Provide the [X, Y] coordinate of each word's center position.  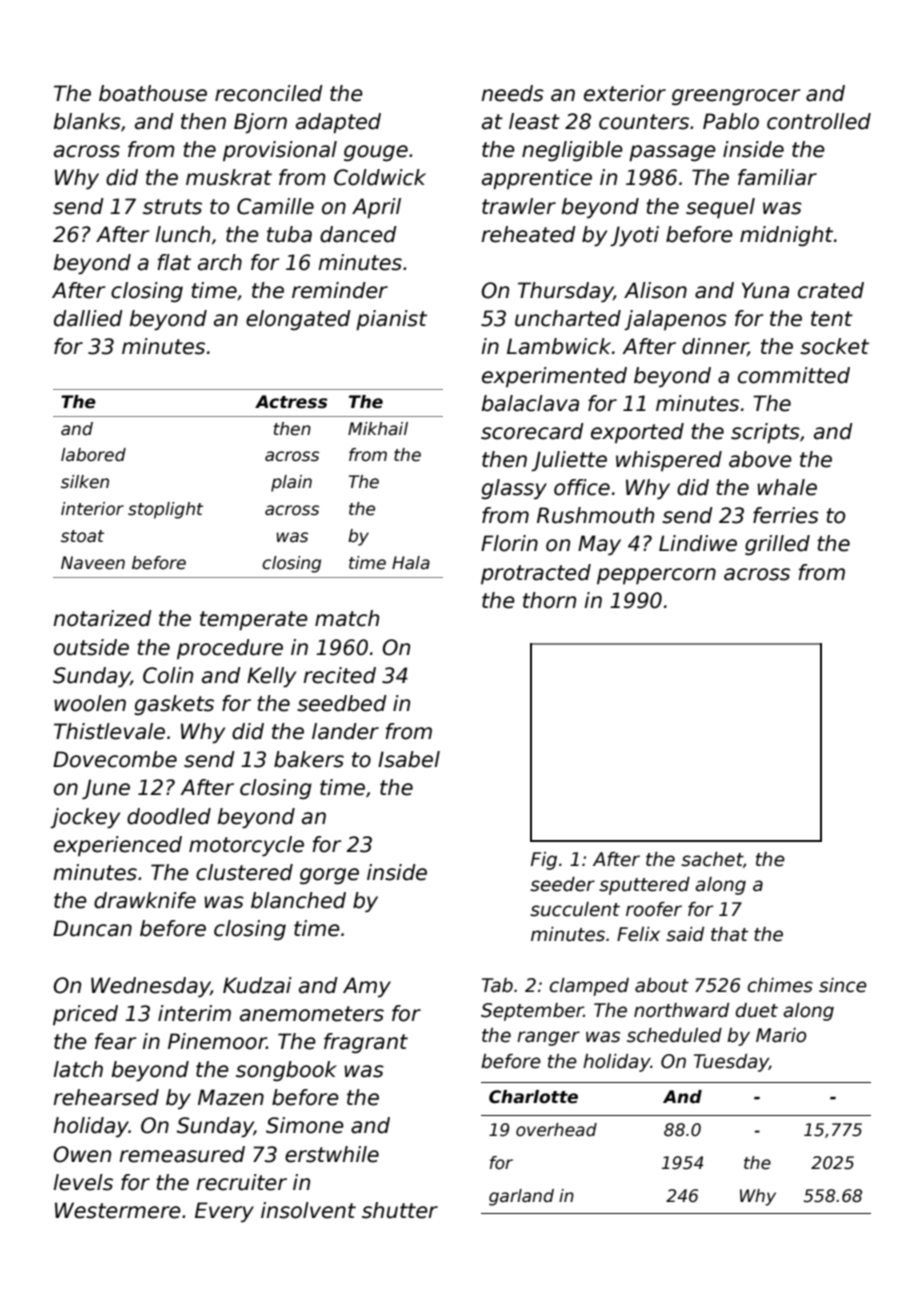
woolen [90, 703]
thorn [549, 600]
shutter [400, 1210]
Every [224, 1212]
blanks [87, 121]
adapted [338, 123]
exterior [625, 93]
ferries [786, 515]
